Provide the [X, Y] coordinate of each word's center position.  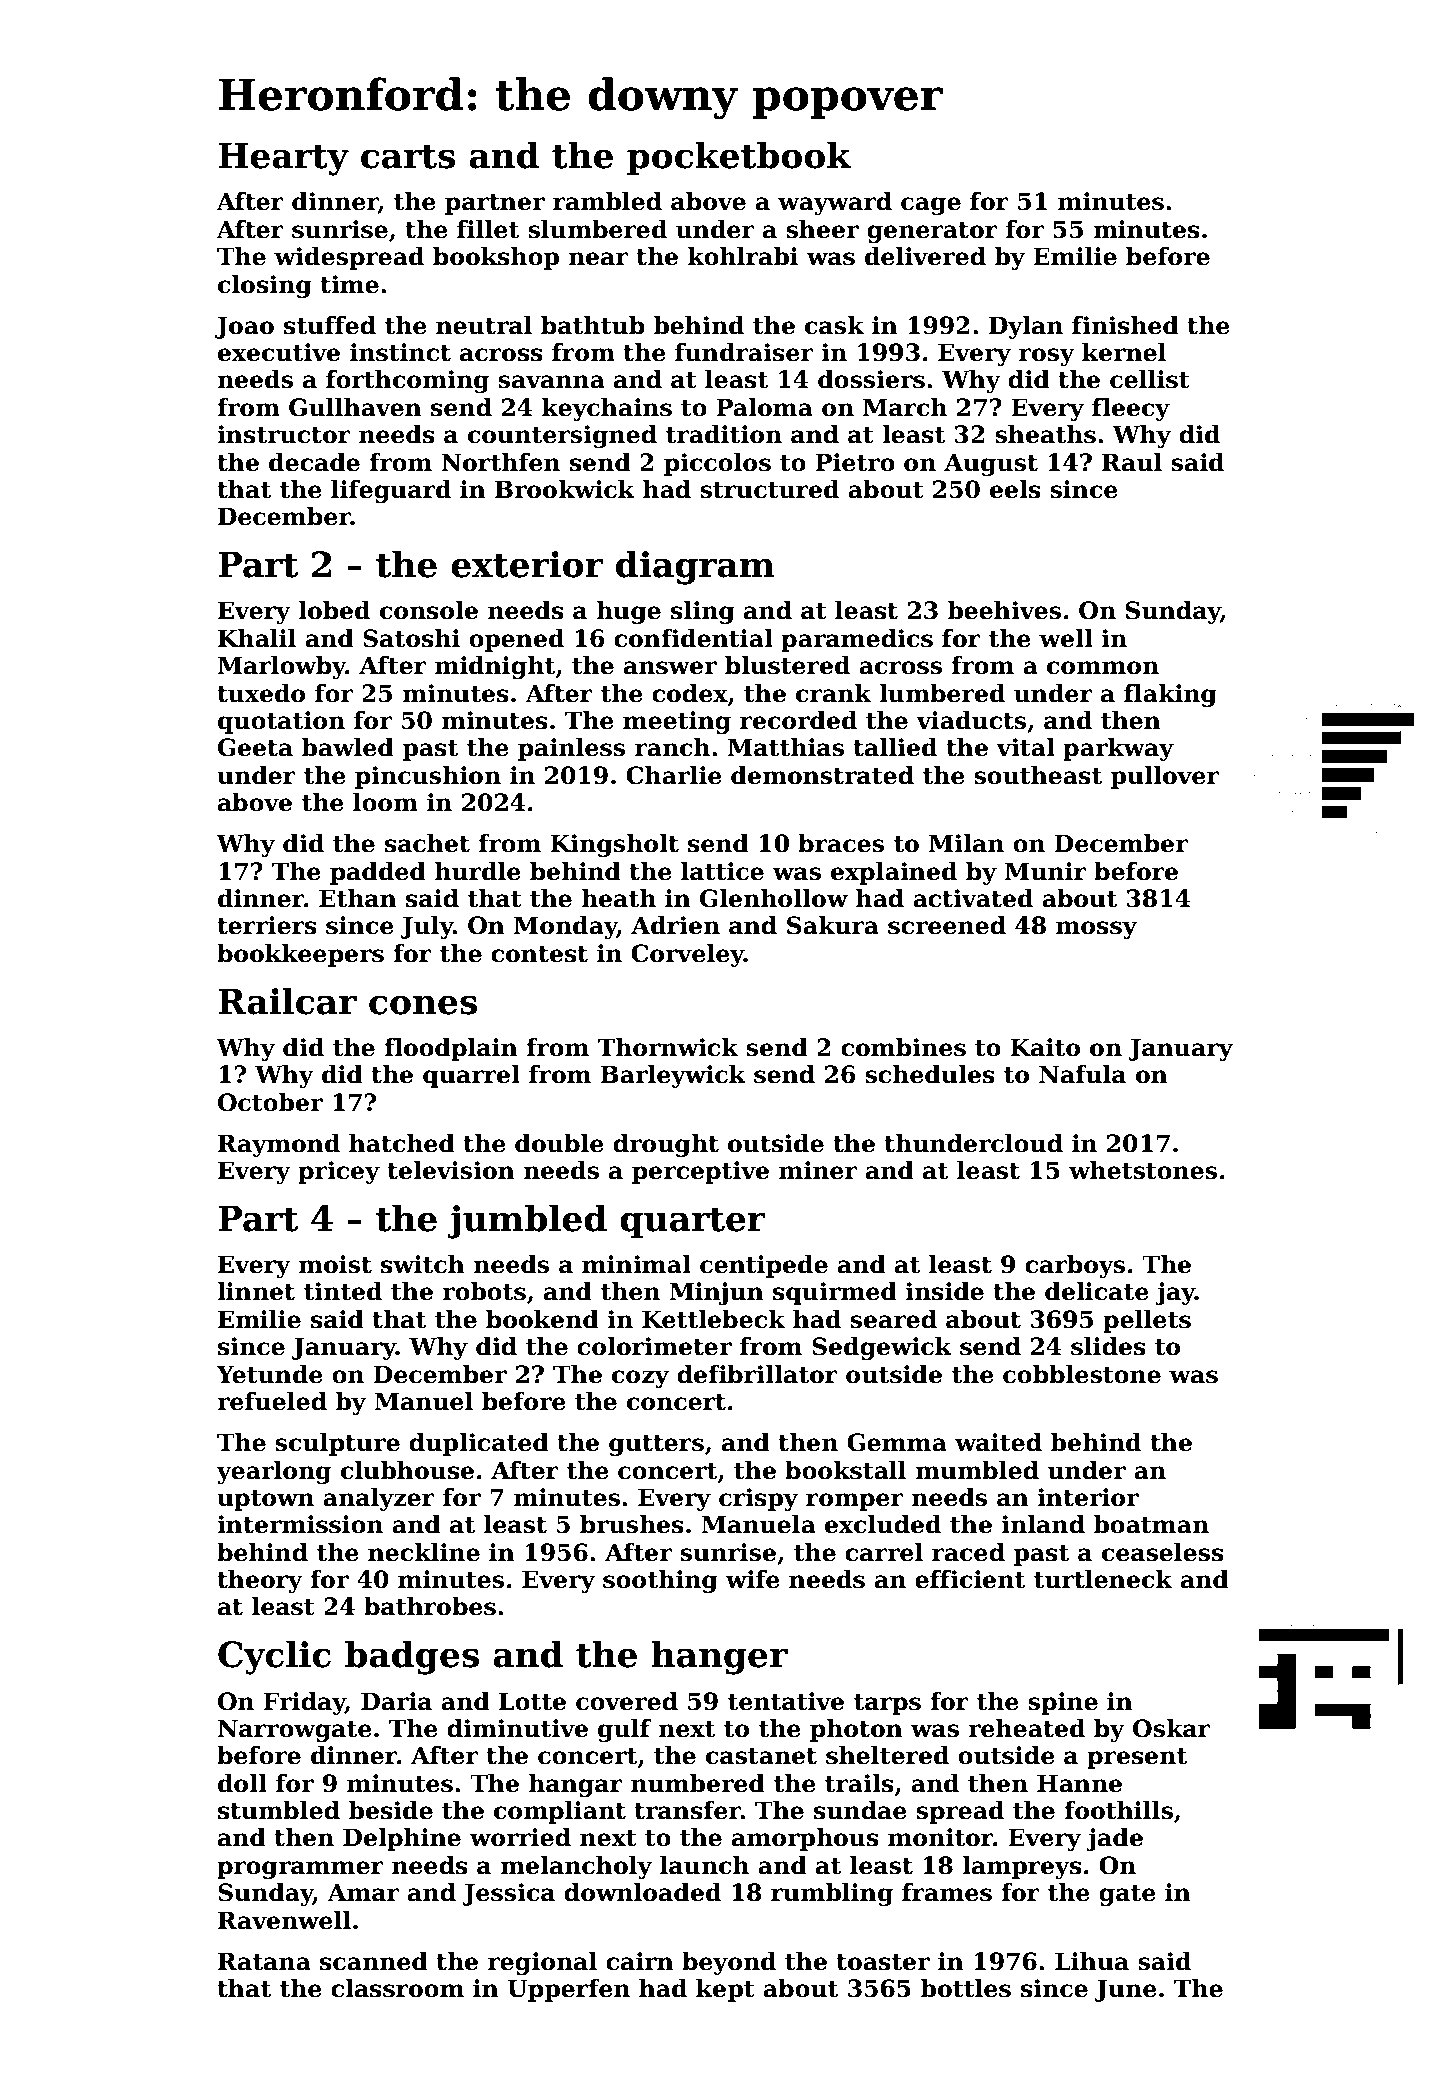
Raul [1132, 462]
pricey [339, 1172]
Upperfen [568, 1990]
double [559, 1143]
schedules [930, 1074]
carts [408, 157]
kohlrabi [743, 256]
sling [703, 612]
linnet [256, 1291]
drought [666, 1145]
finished [1125, 325]
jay [1175, 1293]
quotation [281, 722]
